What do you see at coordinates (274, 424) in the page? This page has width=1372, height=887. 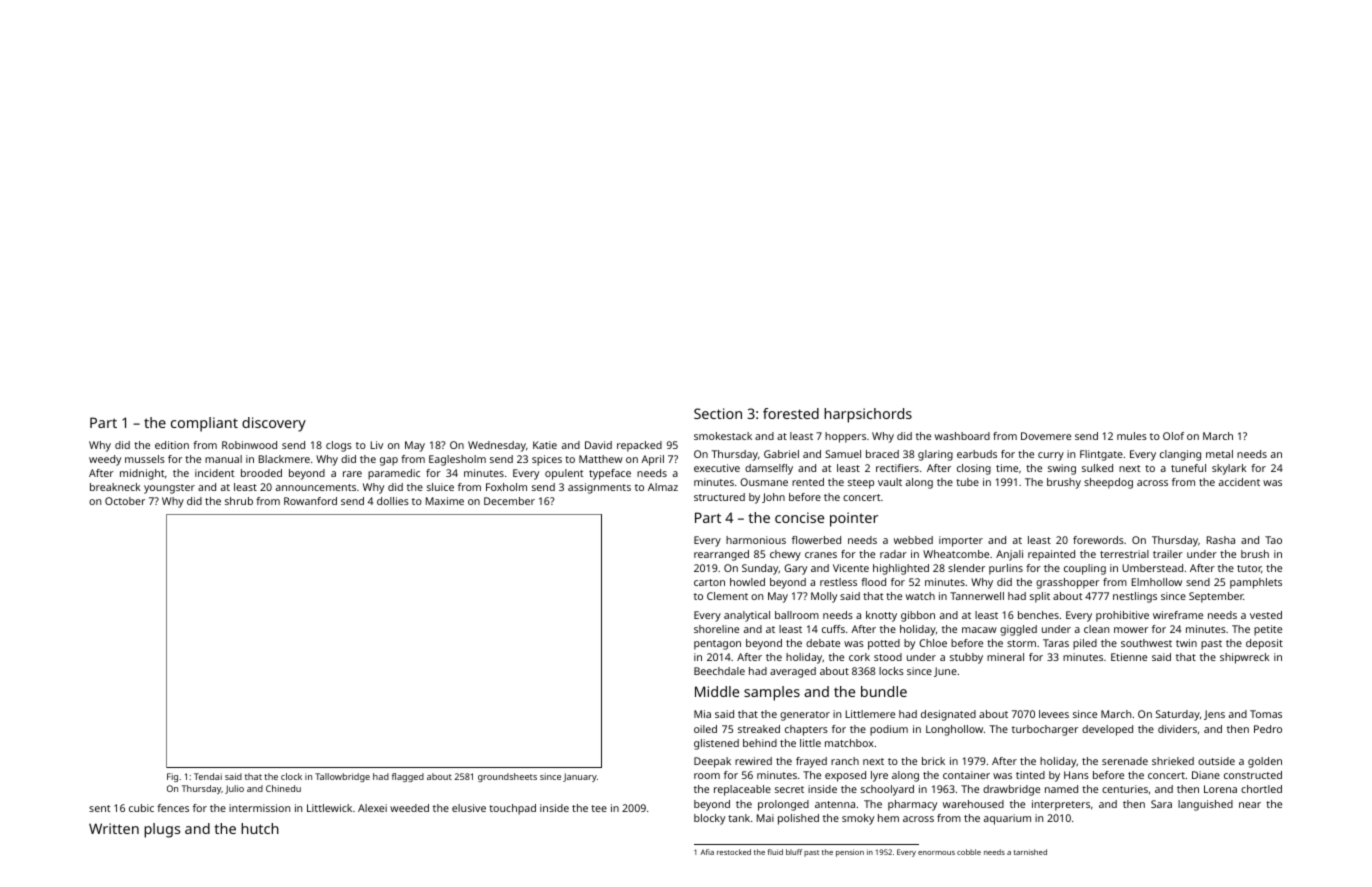 I see `discovery` at bounding box center [274, 424].
